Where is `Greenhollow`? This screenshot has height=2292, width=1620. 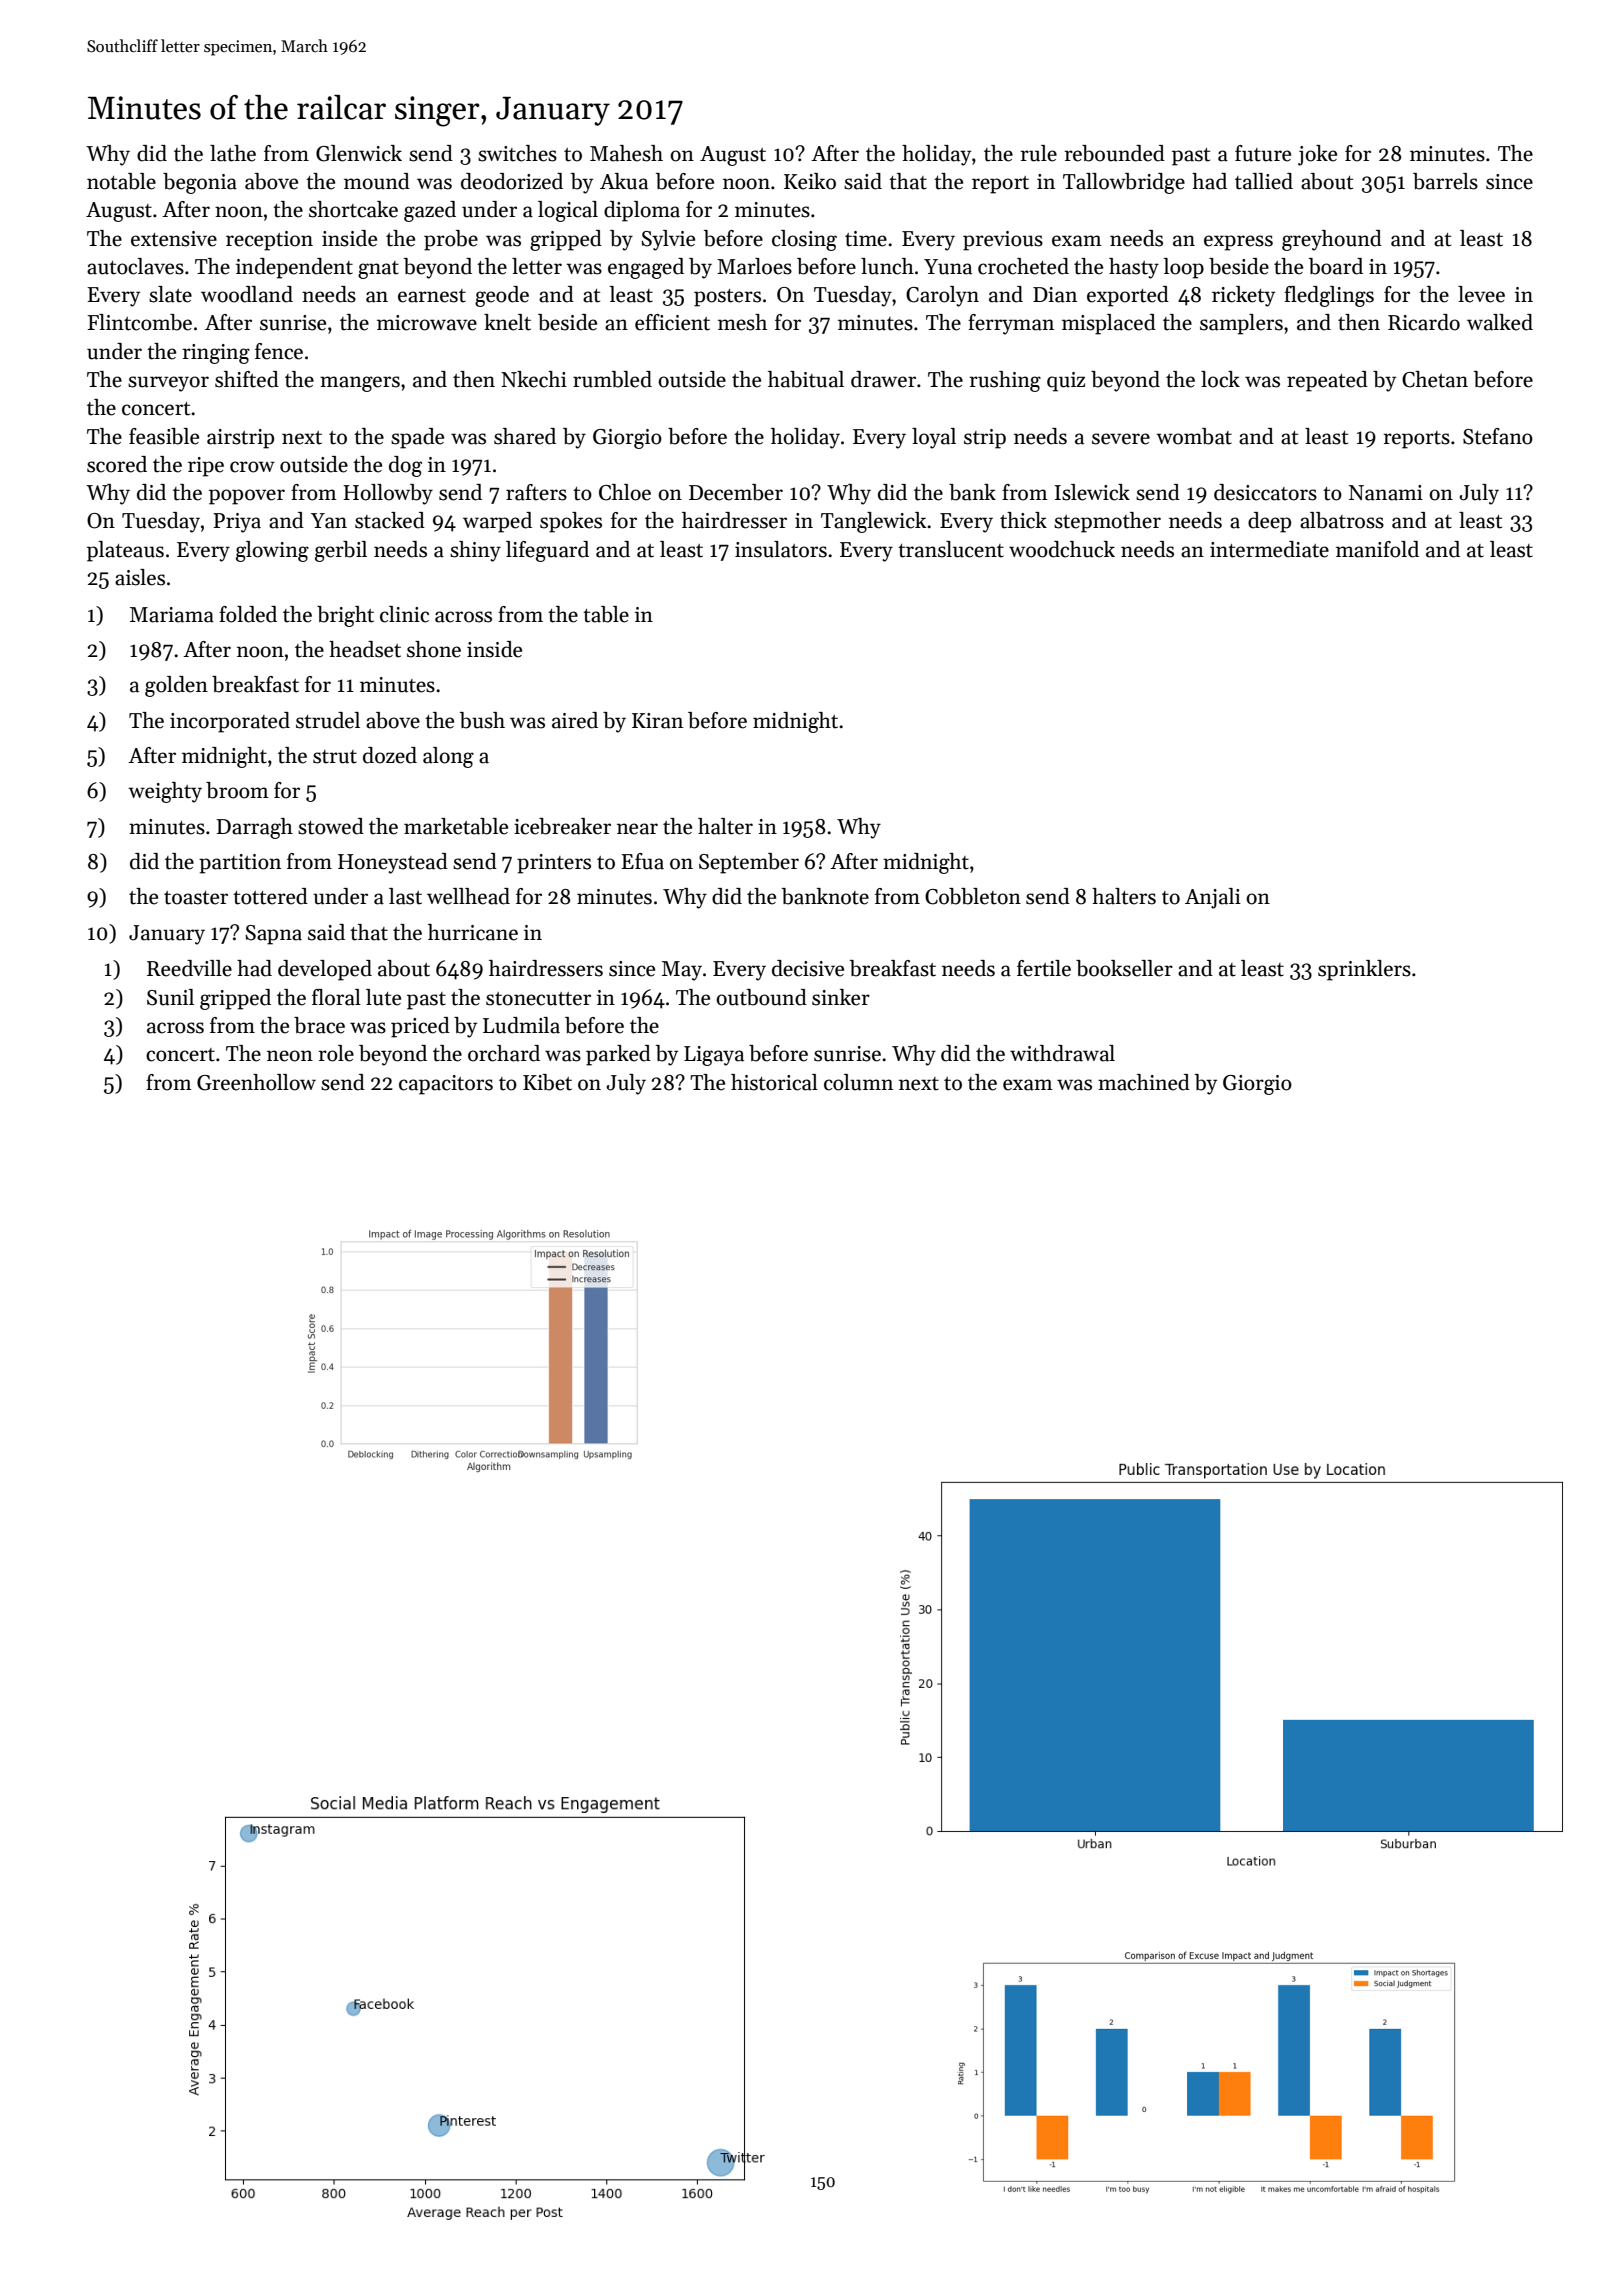
Greenhollow is located at coordinates (256, 1082).
